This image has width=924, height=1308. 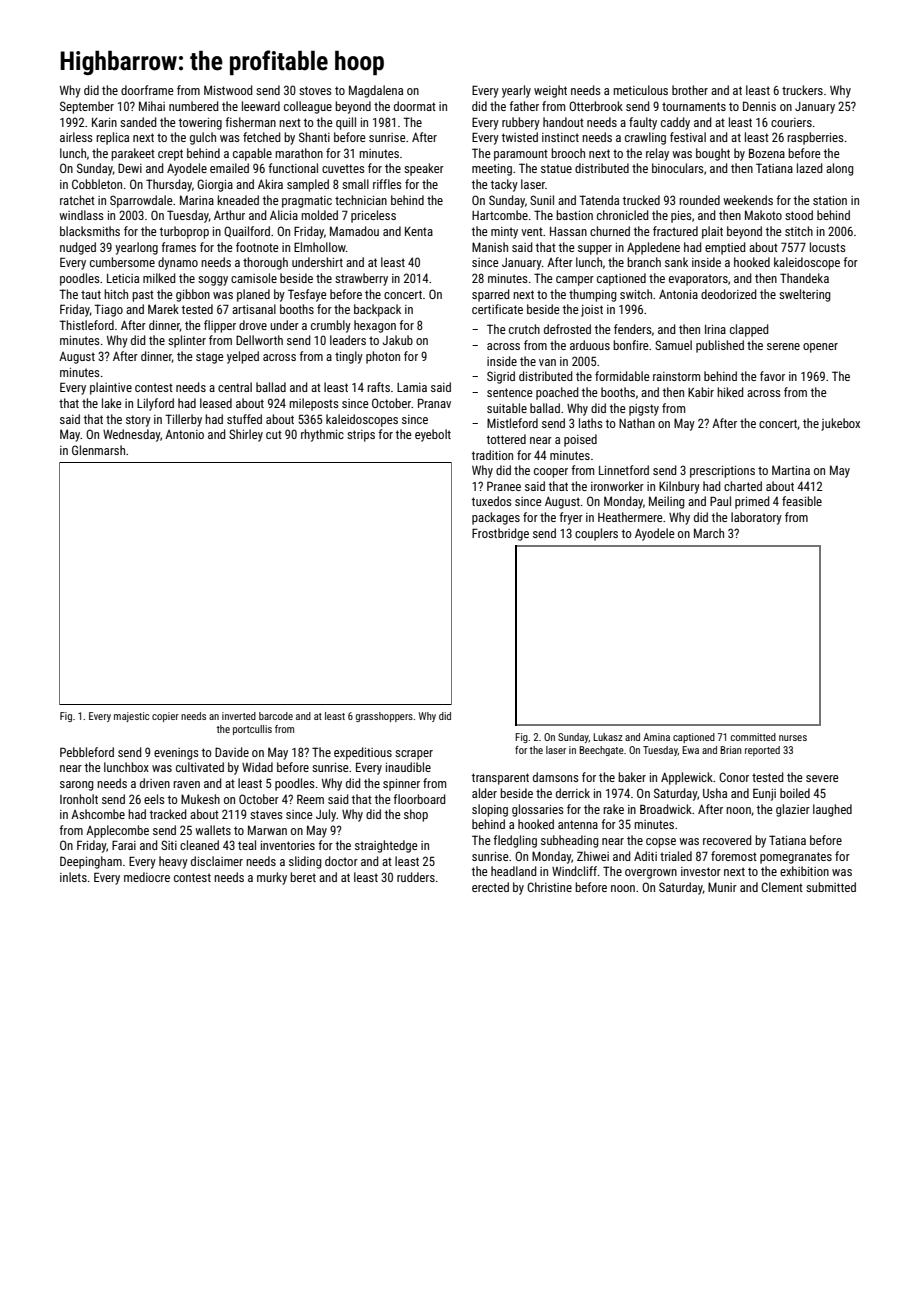 What do you see at coordinates (131, 717) in the image?
I see `majestic` at bounding box center [131, 717].
